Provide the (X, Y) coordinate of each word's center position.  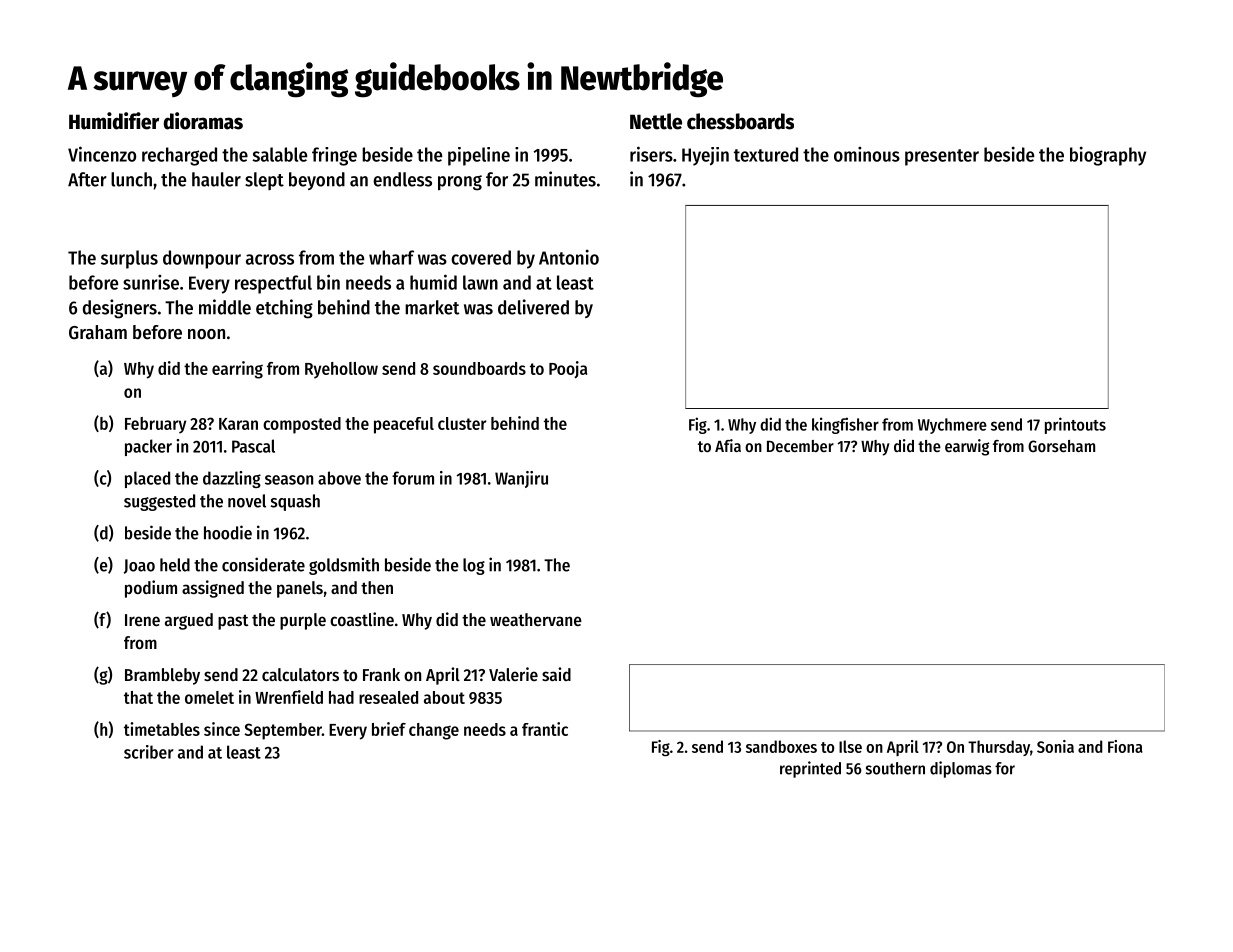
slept (264, 181)
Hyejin (705, 156)
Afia (728, 445)
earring (237, 370)
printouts (1075, 425)
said (556, 674)
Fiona (1125, 746)
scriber (149, 752)
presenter (942, 157)
